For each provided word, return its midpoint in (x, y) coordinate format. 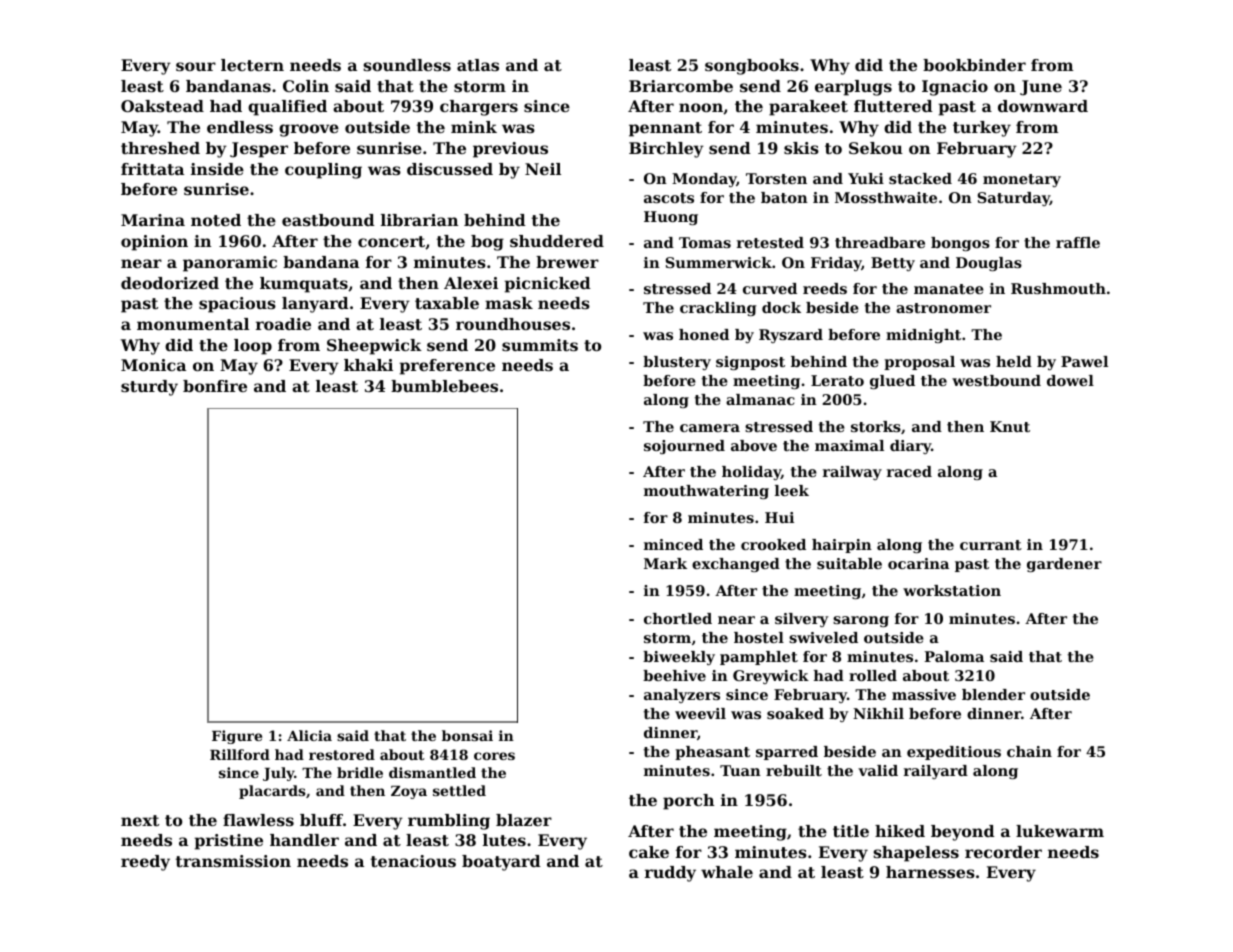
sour (196, 66)
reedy (145, 863)
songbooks (752, 67)
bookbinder (974, 65)
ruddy (670, 874)
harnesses (930, 872)
